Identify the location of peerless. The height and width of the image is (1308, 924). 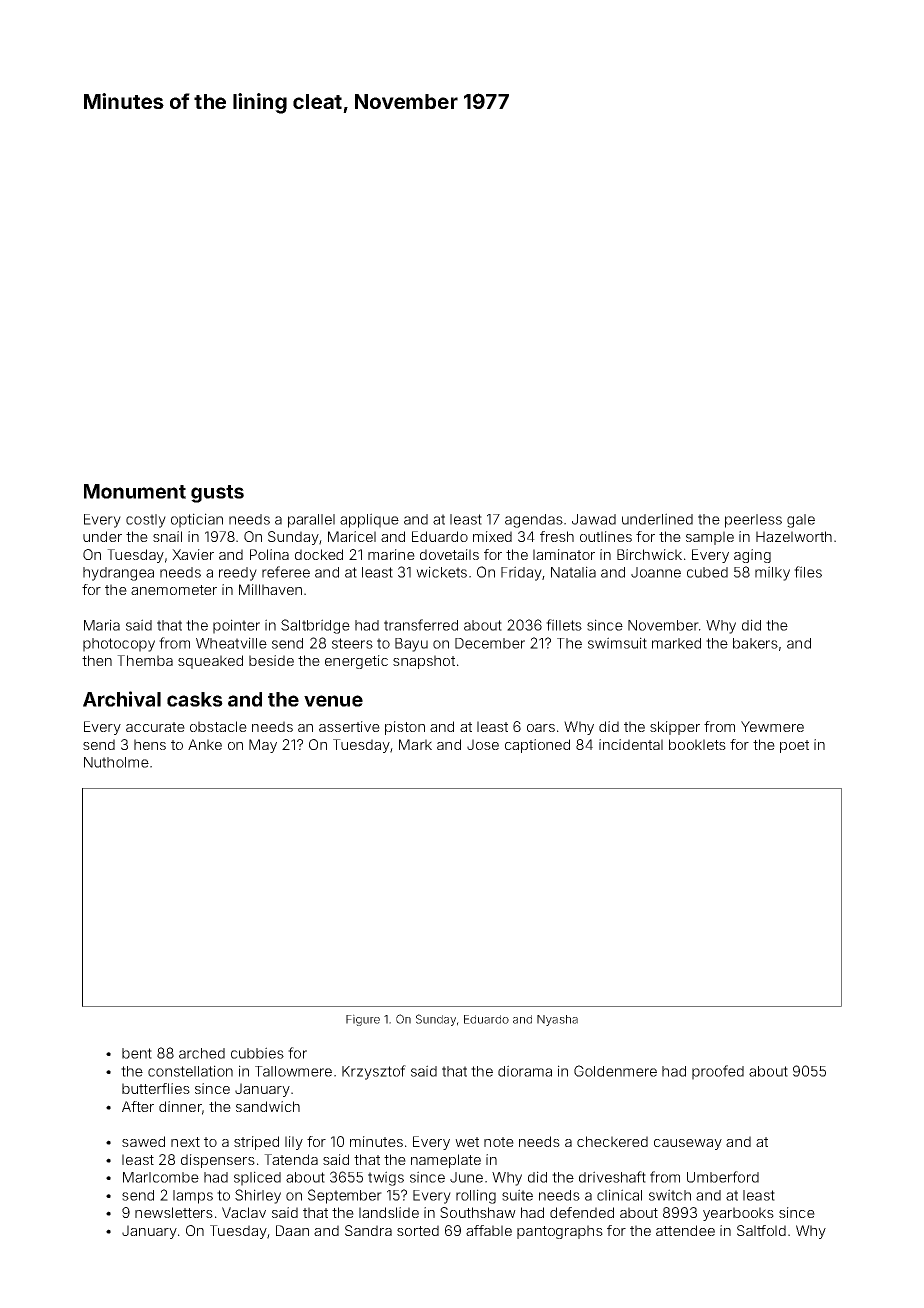
(753, 521).
